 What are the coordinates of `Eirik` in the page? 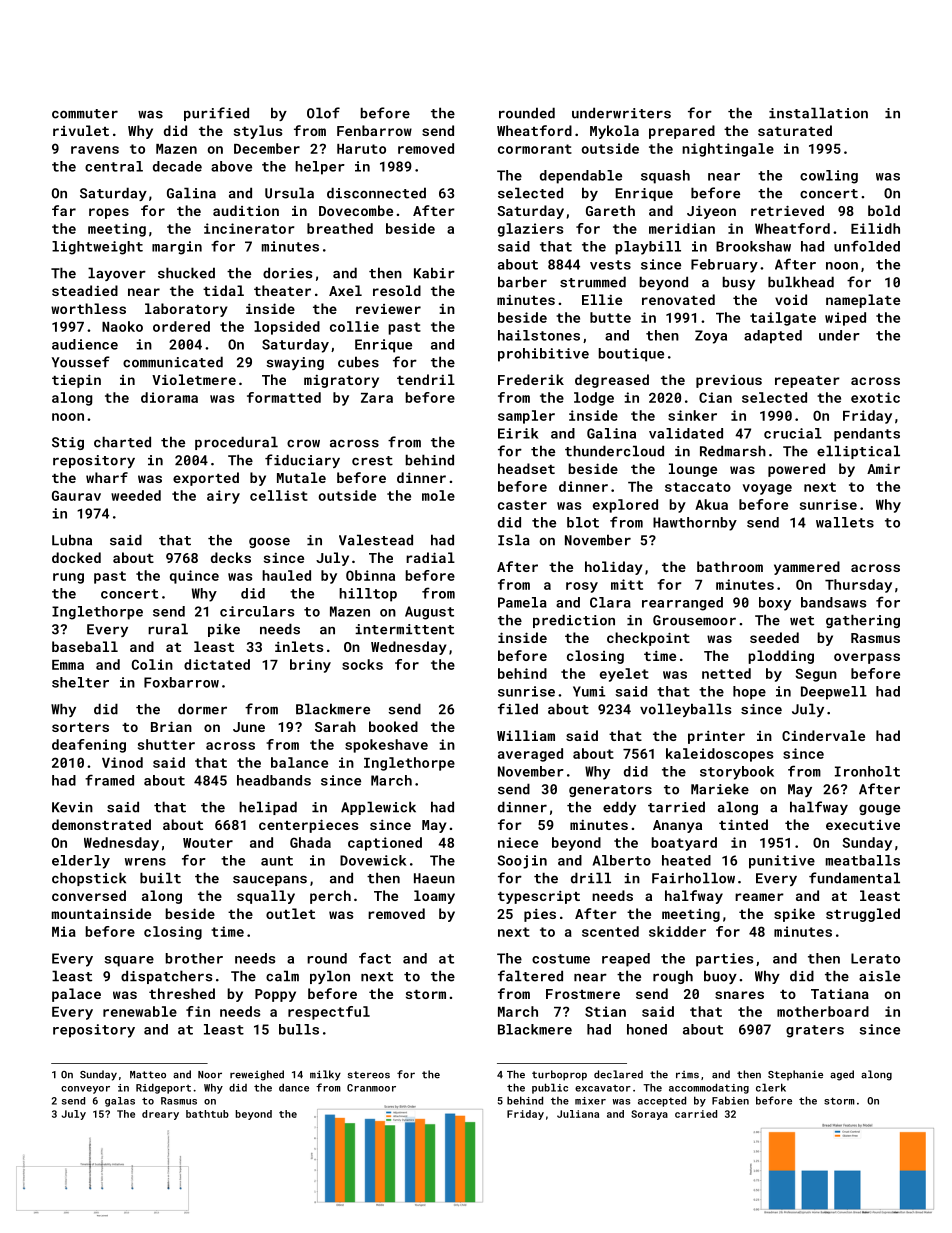 It's located at (518, 433).
